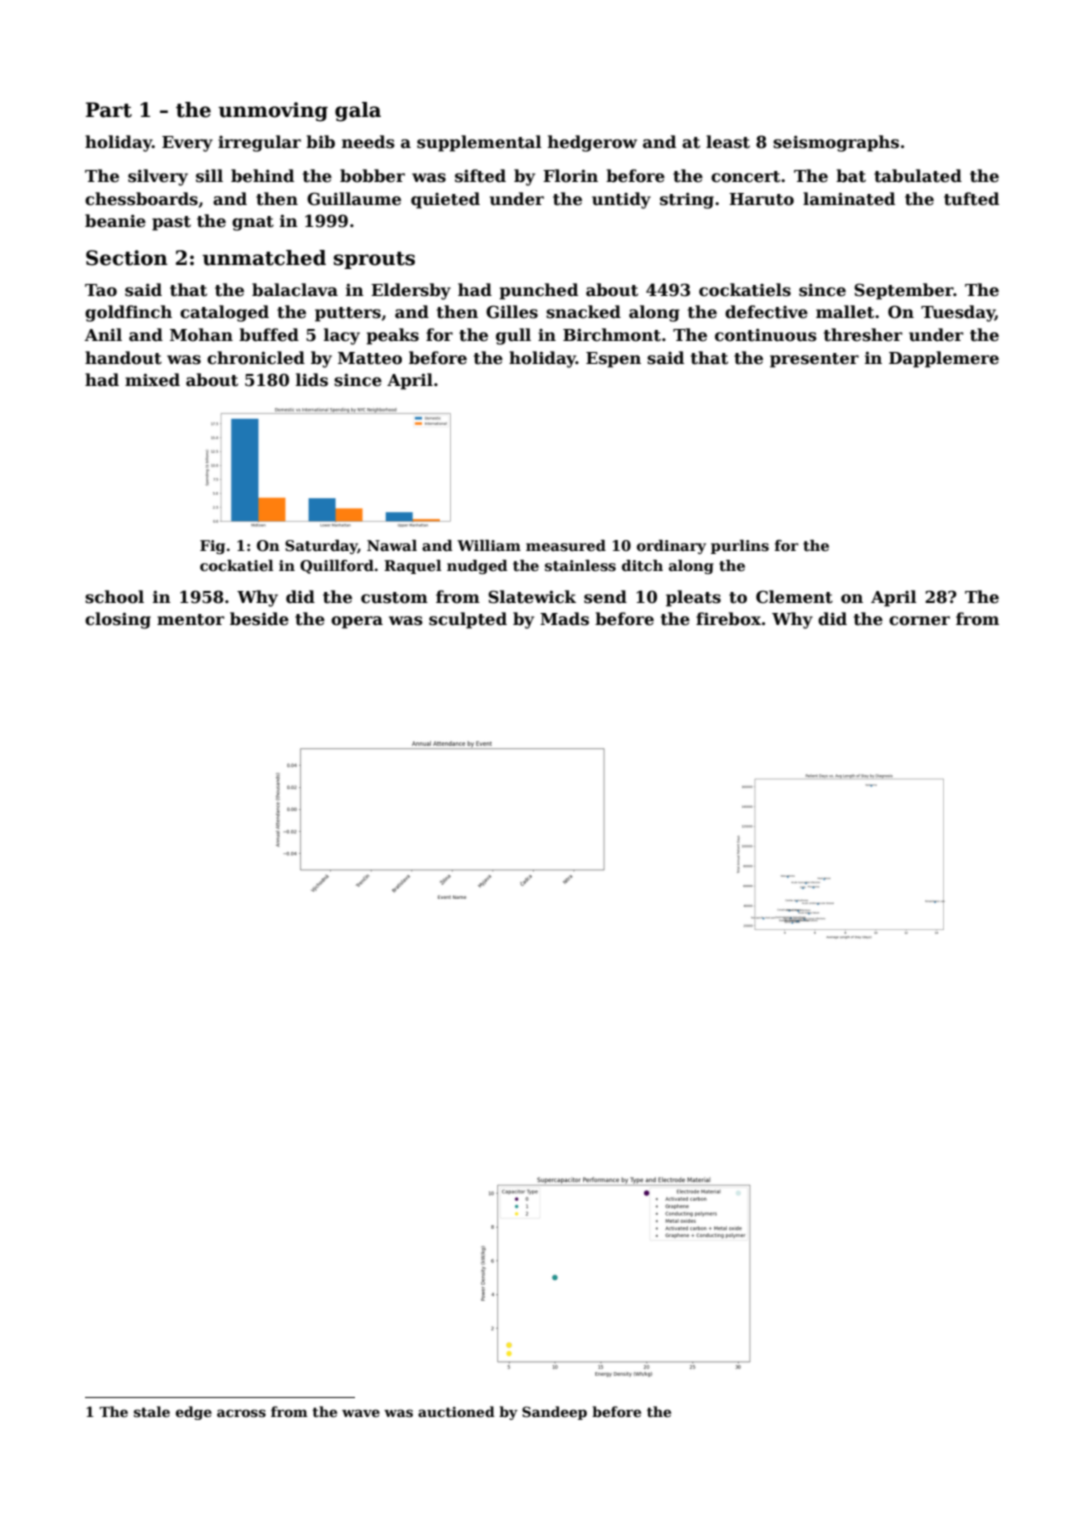 Image resolution: width=1085 pixels, height=1535 pixels. I want to click on wave, so click(361, 1413).
